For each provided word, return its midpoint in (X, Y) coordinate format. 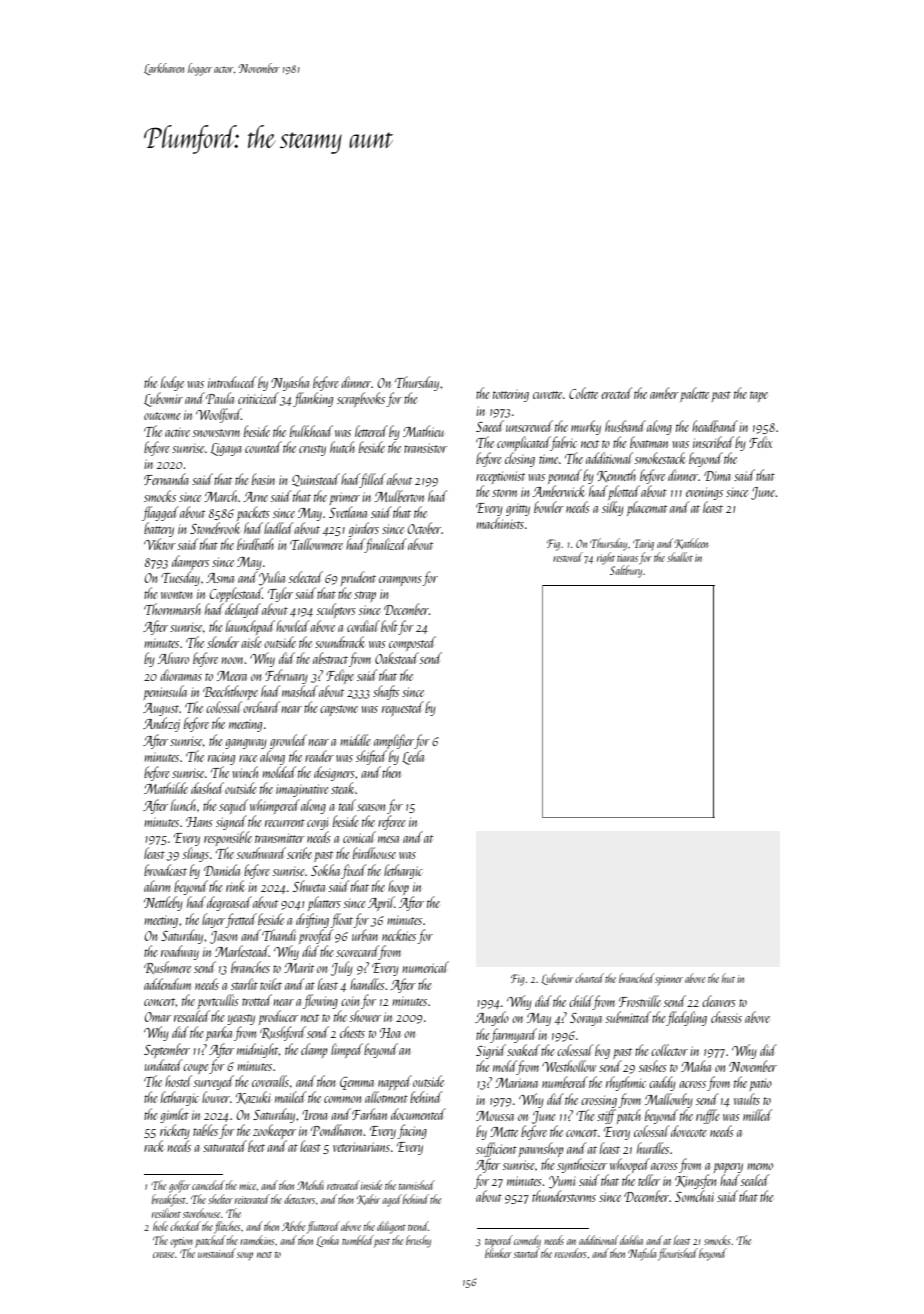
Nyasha (290, 383)
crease (163, 1255)
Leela (413, 757)
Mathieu (423, 431)
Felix (761, 442)
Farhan (369, 1114)
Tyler (280, 594)
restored (568, 557)
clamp (314, 1050)
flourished (678, 1254)
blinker (498, 1253)
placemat (647, 508)
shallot (680, 557)
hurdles (653, 1148)
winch (245, 772)
